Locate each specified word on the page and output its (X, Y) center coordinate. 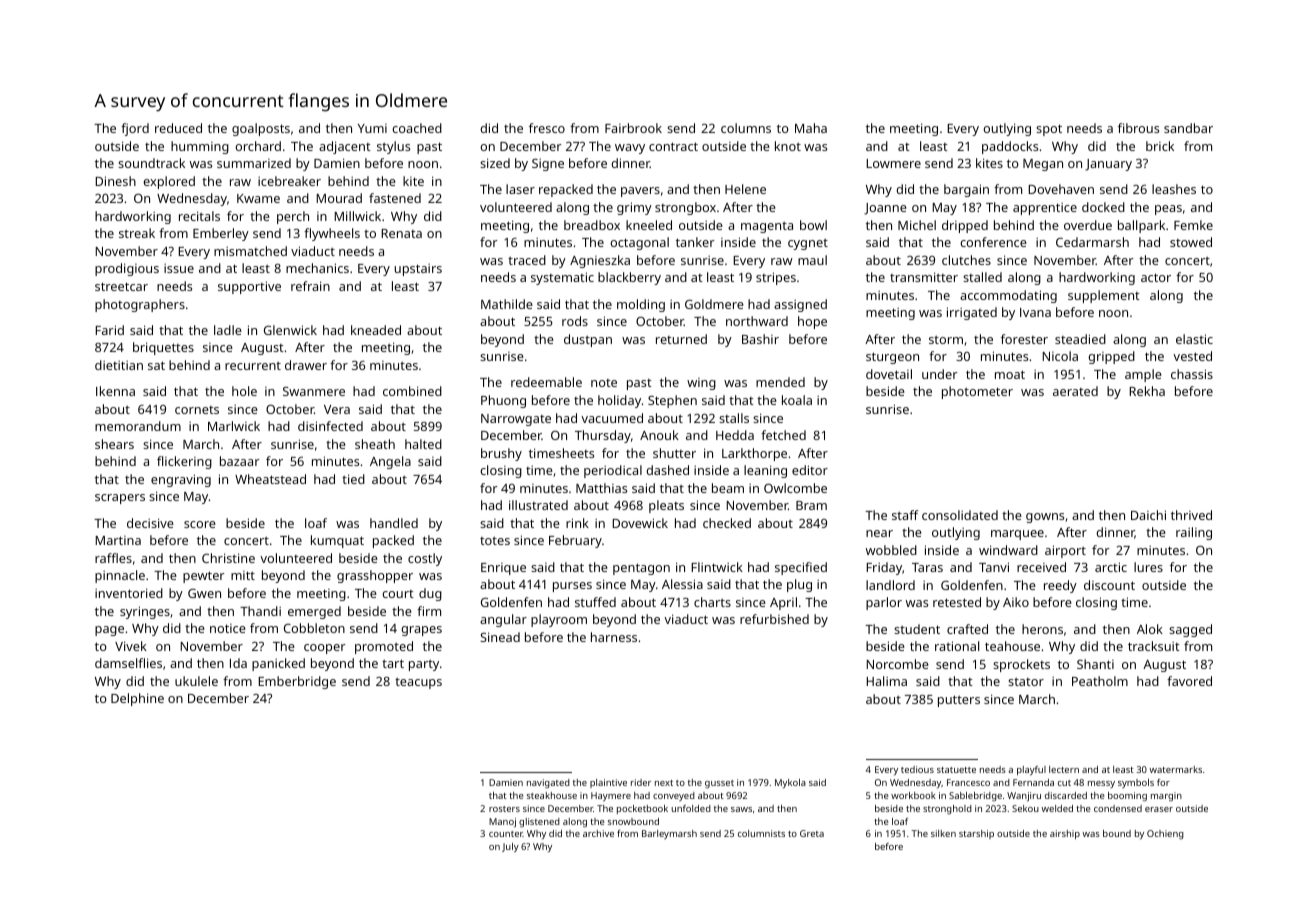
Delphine (137, 699)
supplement (1104, 296)
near (879, 533)
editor (810, 470)
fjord (135, 129)
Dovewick (640, 523)
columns (746, 128)
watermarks (1176, 769)
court (398, 594)
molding (641, 305)
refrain (310, 286)
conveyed (674, 796)
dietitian (119, 365)
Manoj (502, 822)
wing (701, 384)
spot (1049, 130)
